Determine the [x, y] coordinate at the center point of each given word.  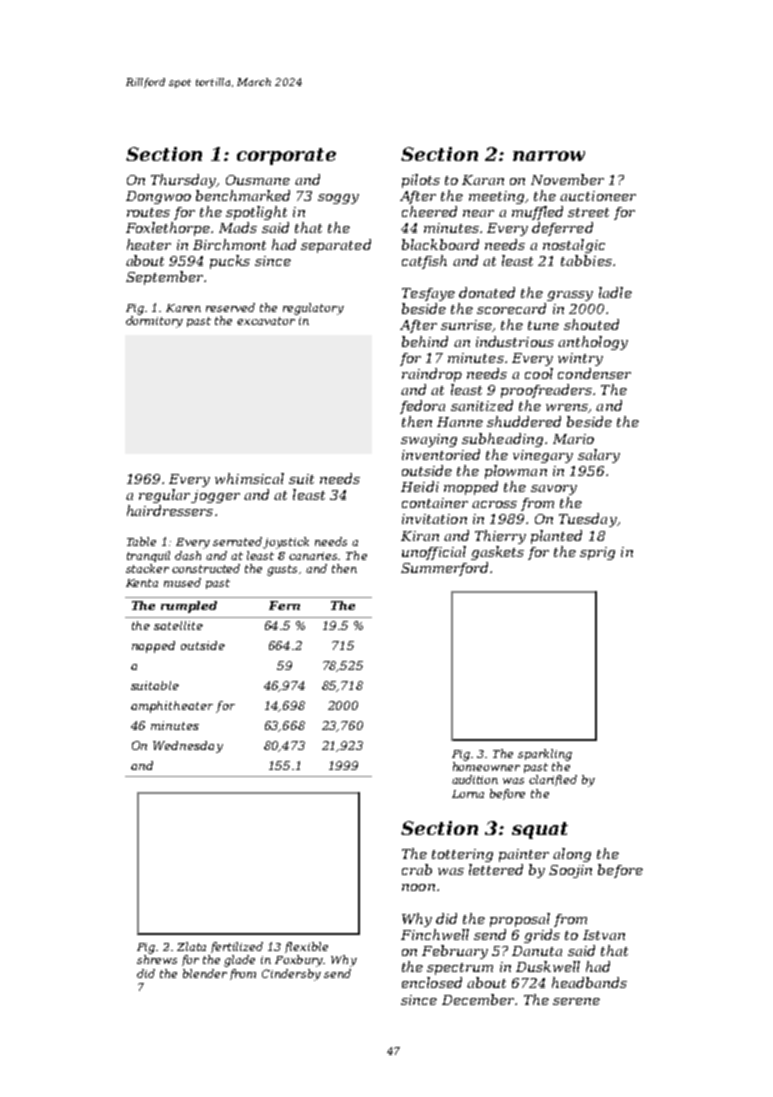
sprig [597, 553]
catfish [424, 262]
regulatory [313, 309]
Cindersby [291, 975]
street [588, 212]
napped [153, 647]
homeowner [486, 766]
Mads [238, 227]
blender [205, 973]
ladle [615, 292]
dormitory [154, 322]
